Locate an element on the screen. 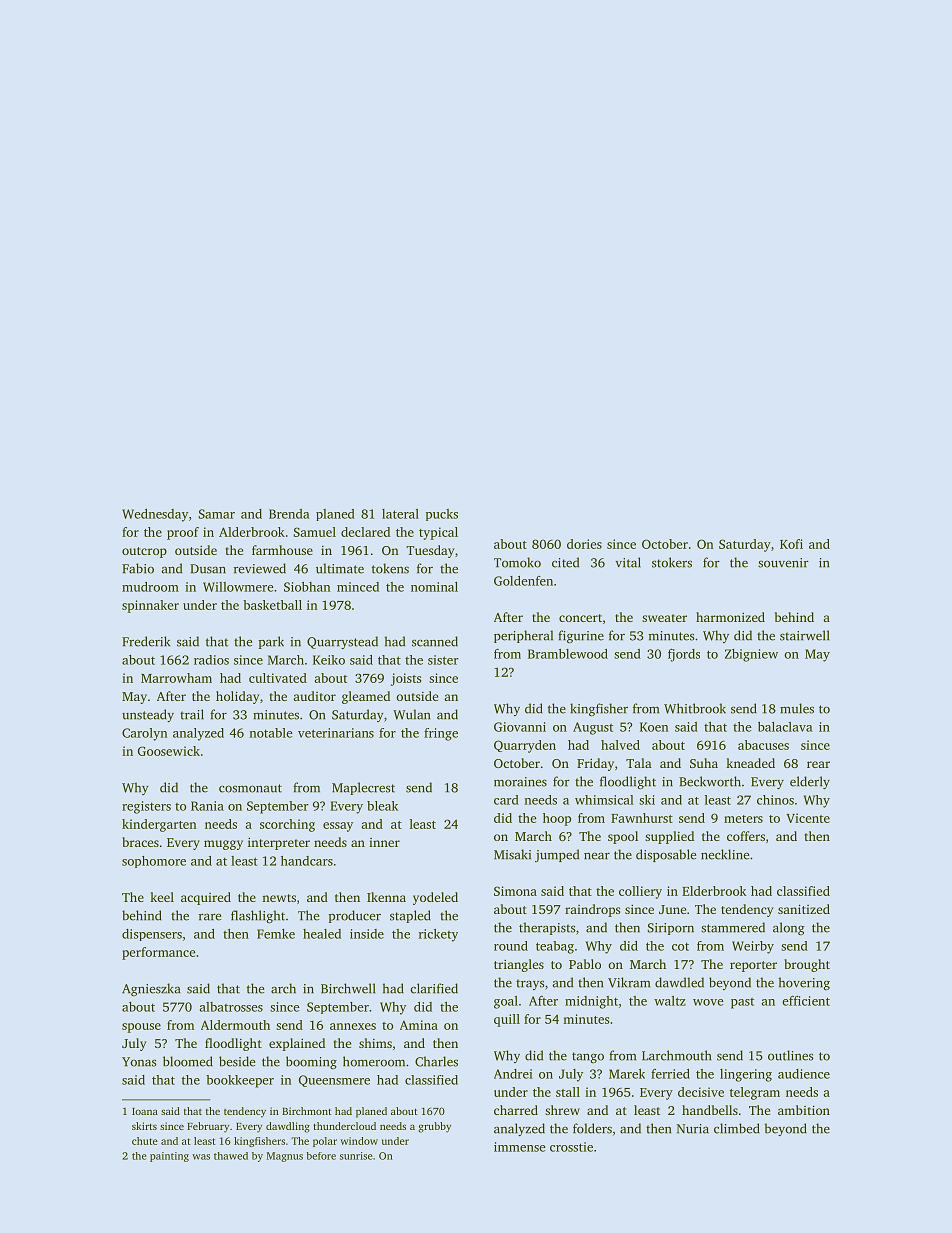  cited is located at coordinates (565, 562).
